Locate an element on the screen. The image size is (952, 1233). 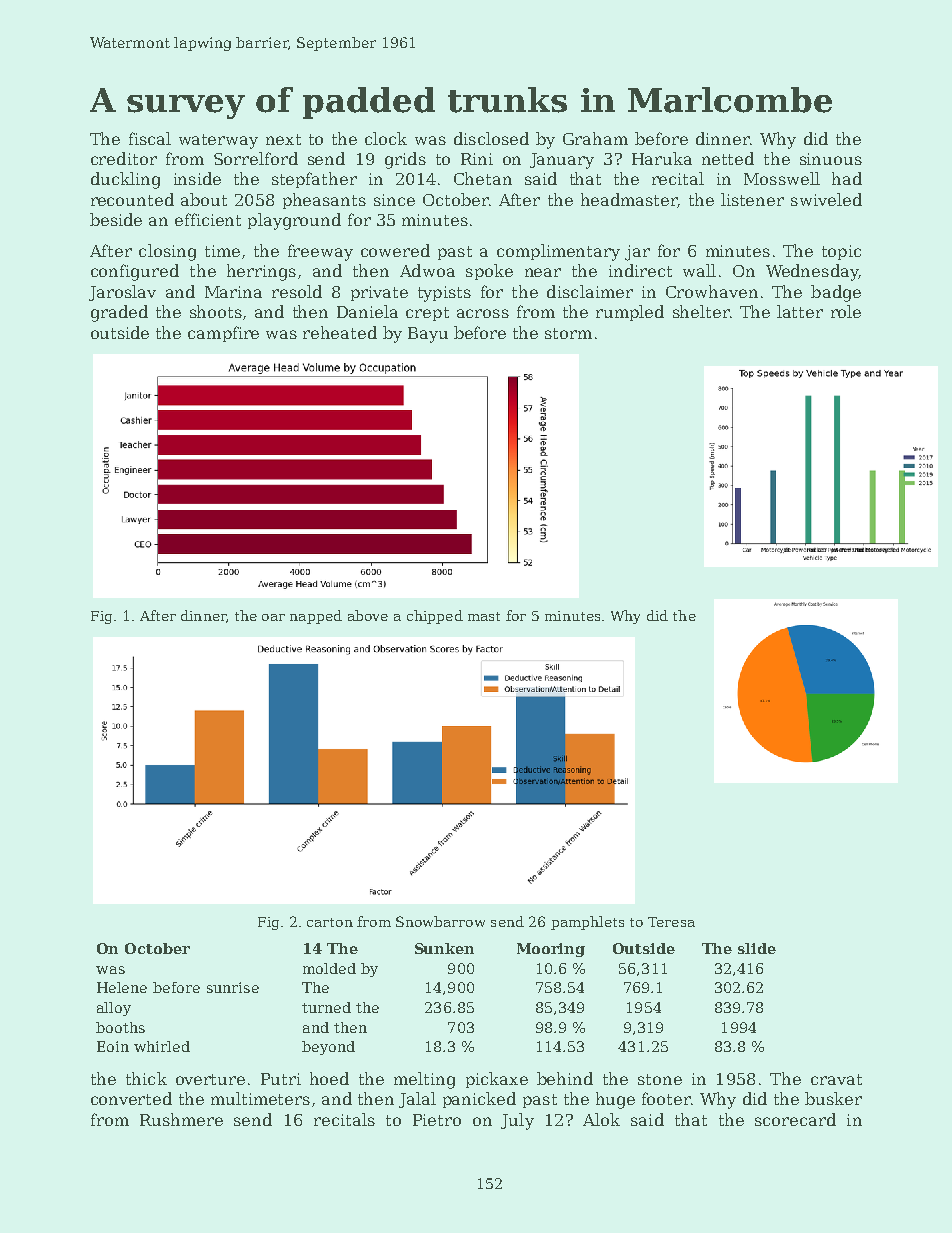
thick is located at coordinates (146, 1078).
